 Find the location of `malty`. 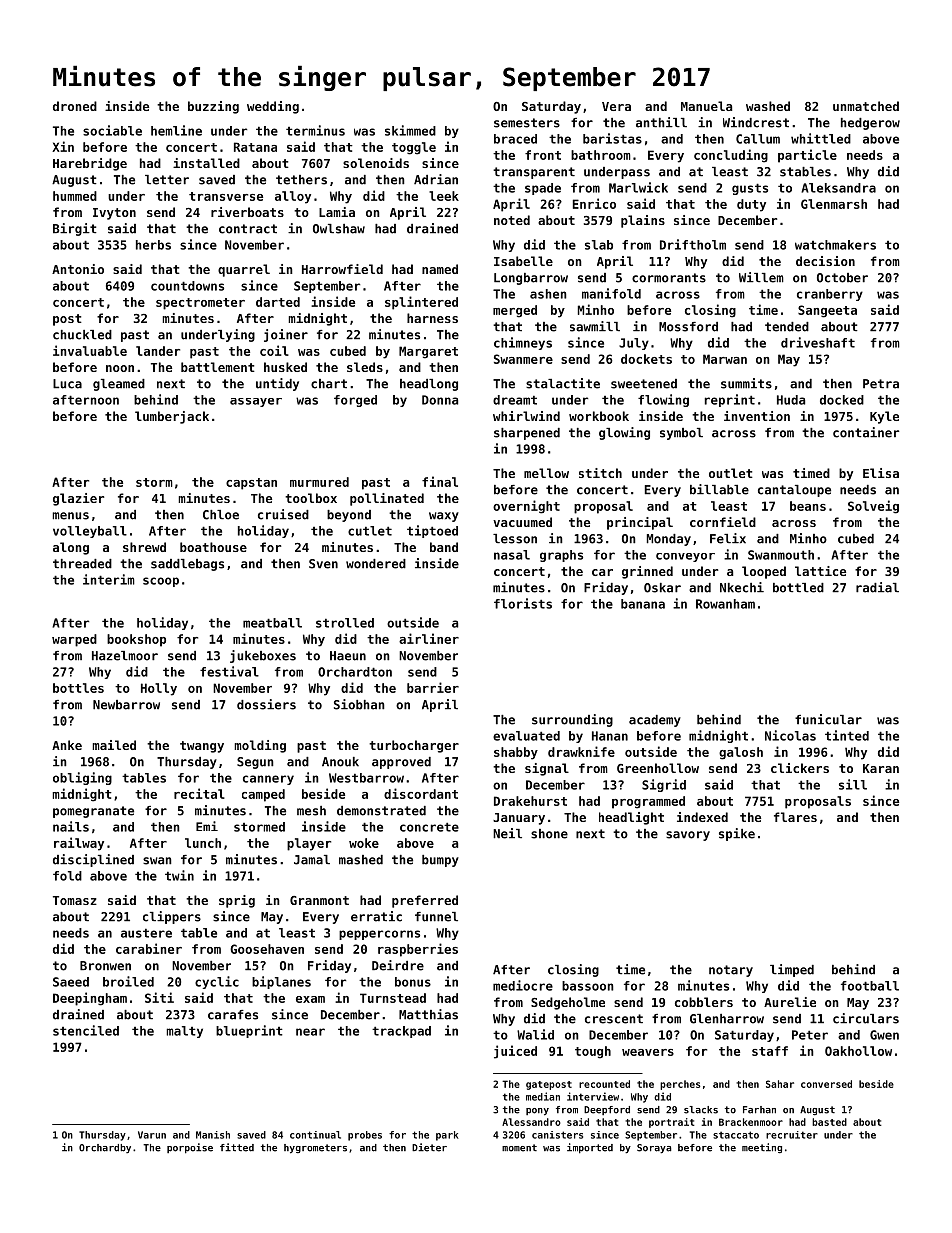

malty is located at coordinates (184, 1032).
